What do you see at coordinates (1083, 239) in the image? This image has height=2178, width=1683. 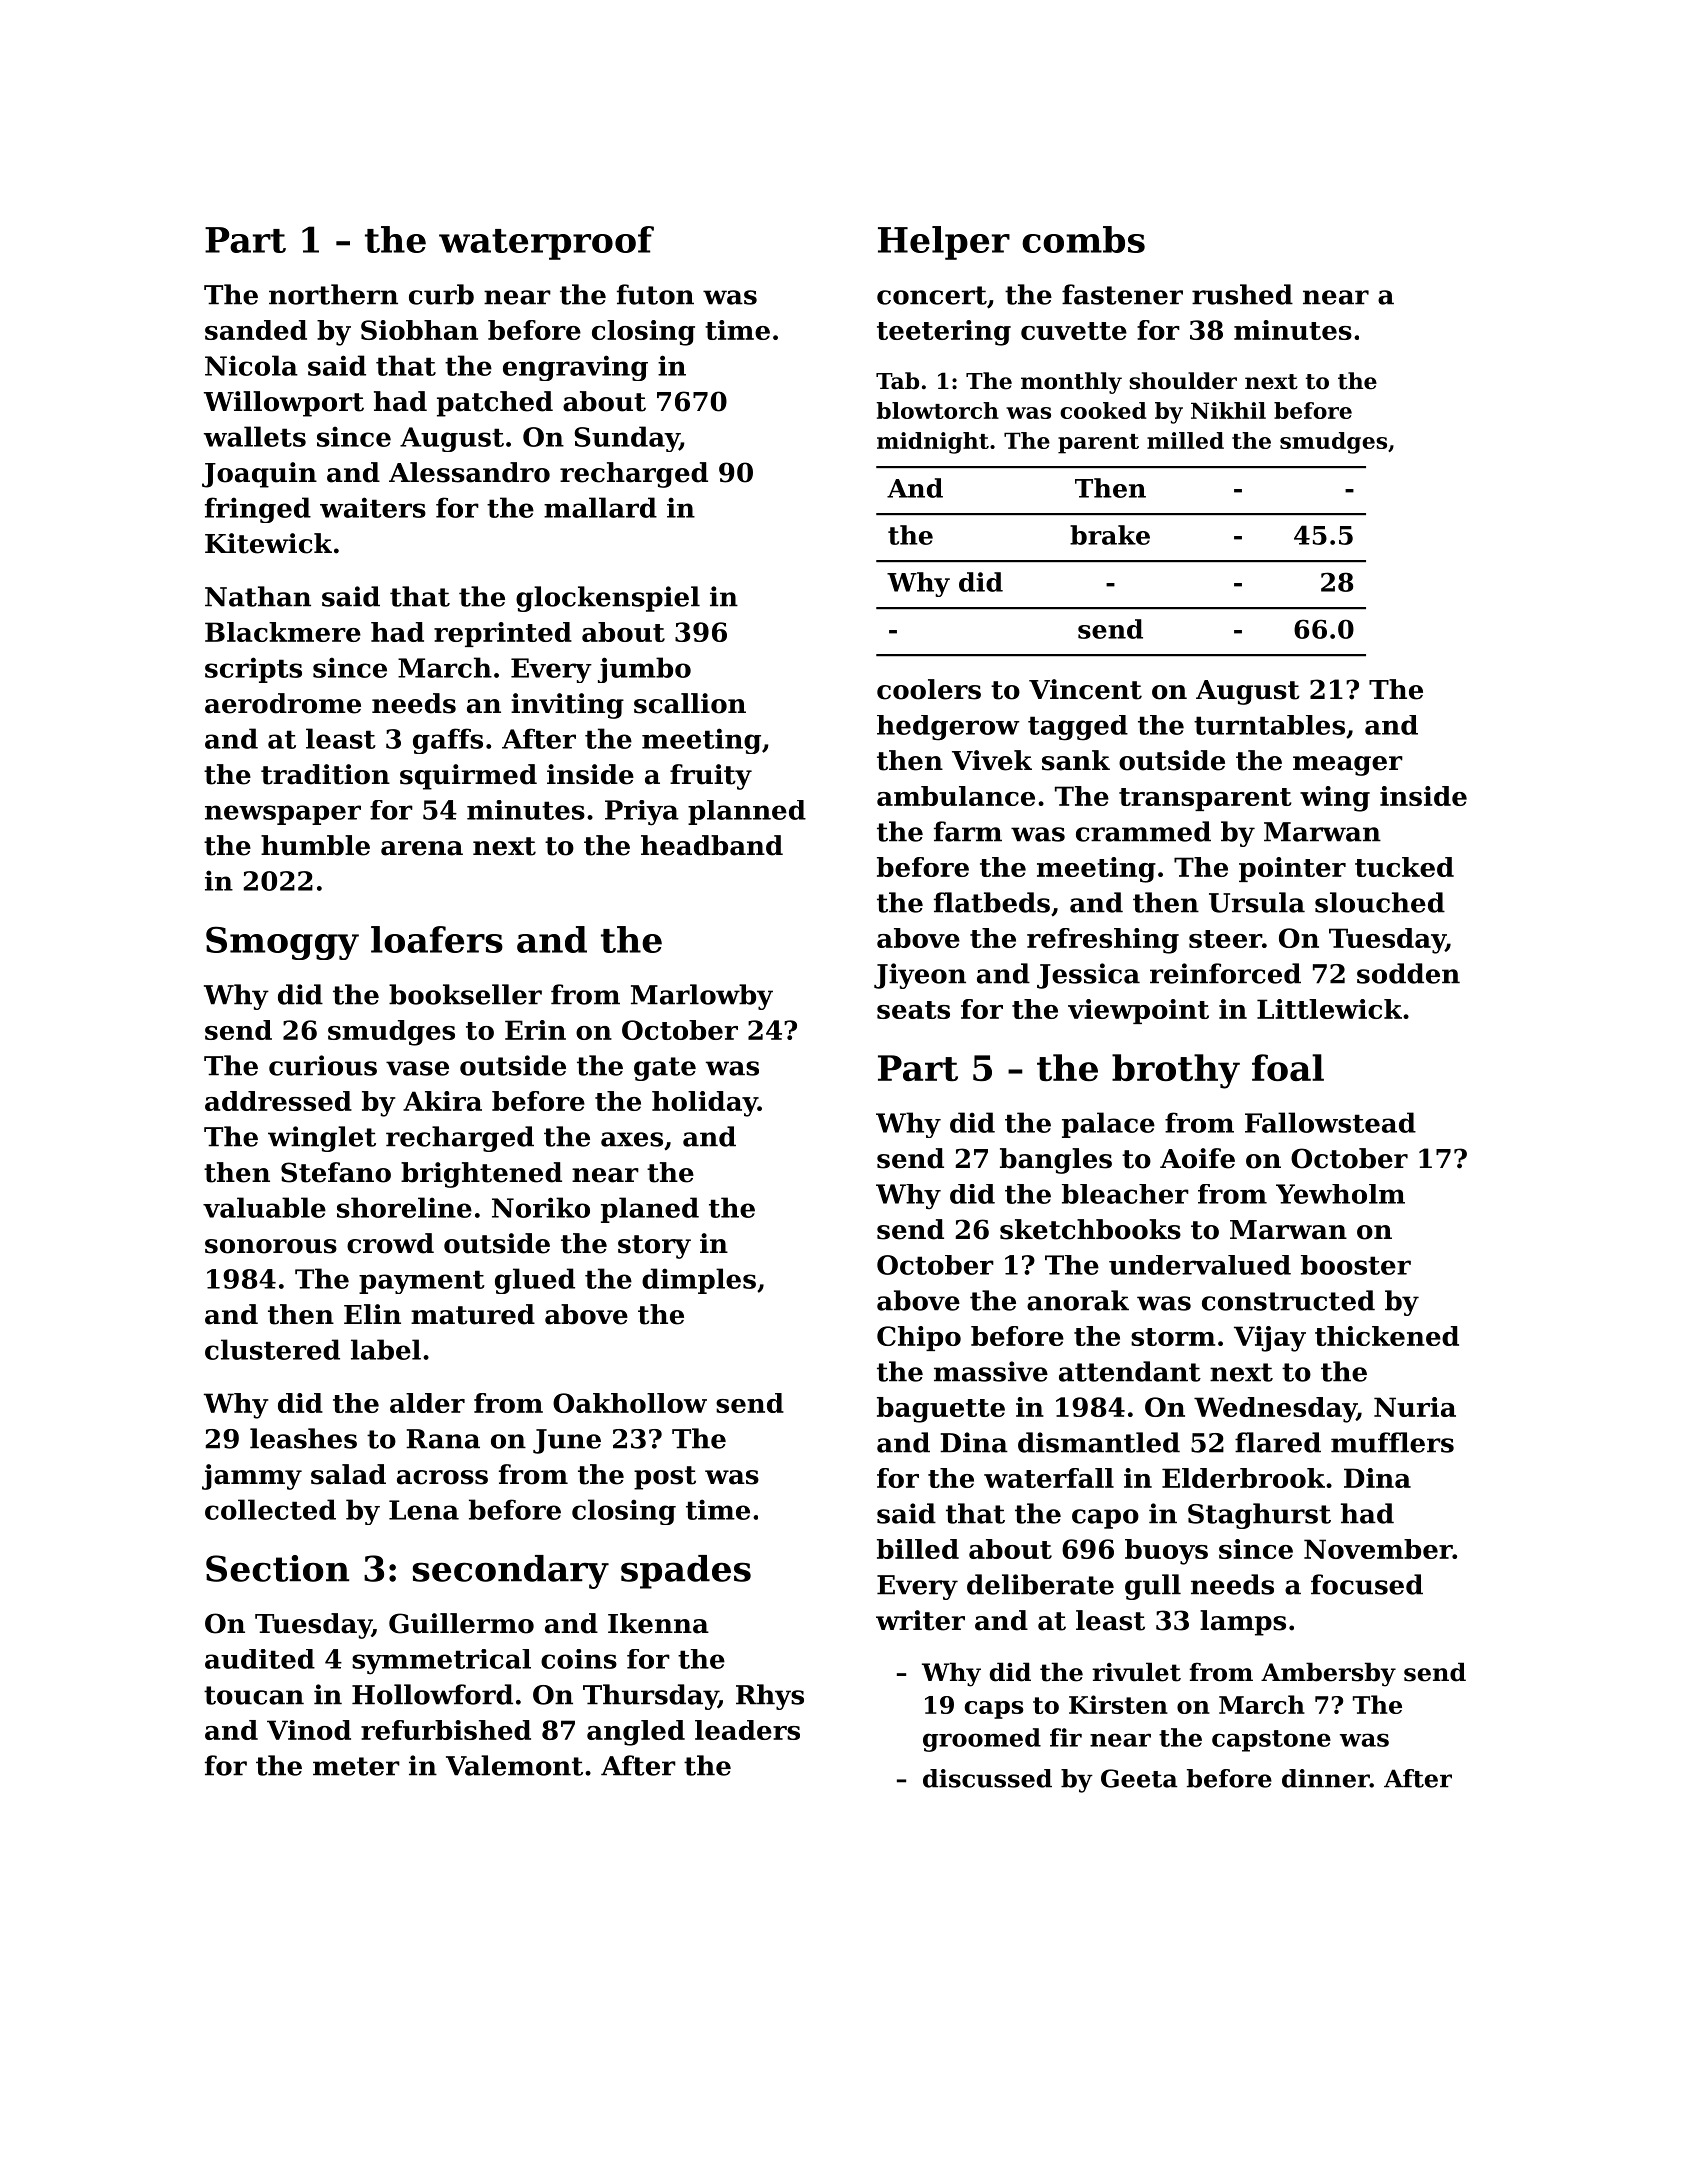 I see `combs` at bounding box center [1083, 239].
